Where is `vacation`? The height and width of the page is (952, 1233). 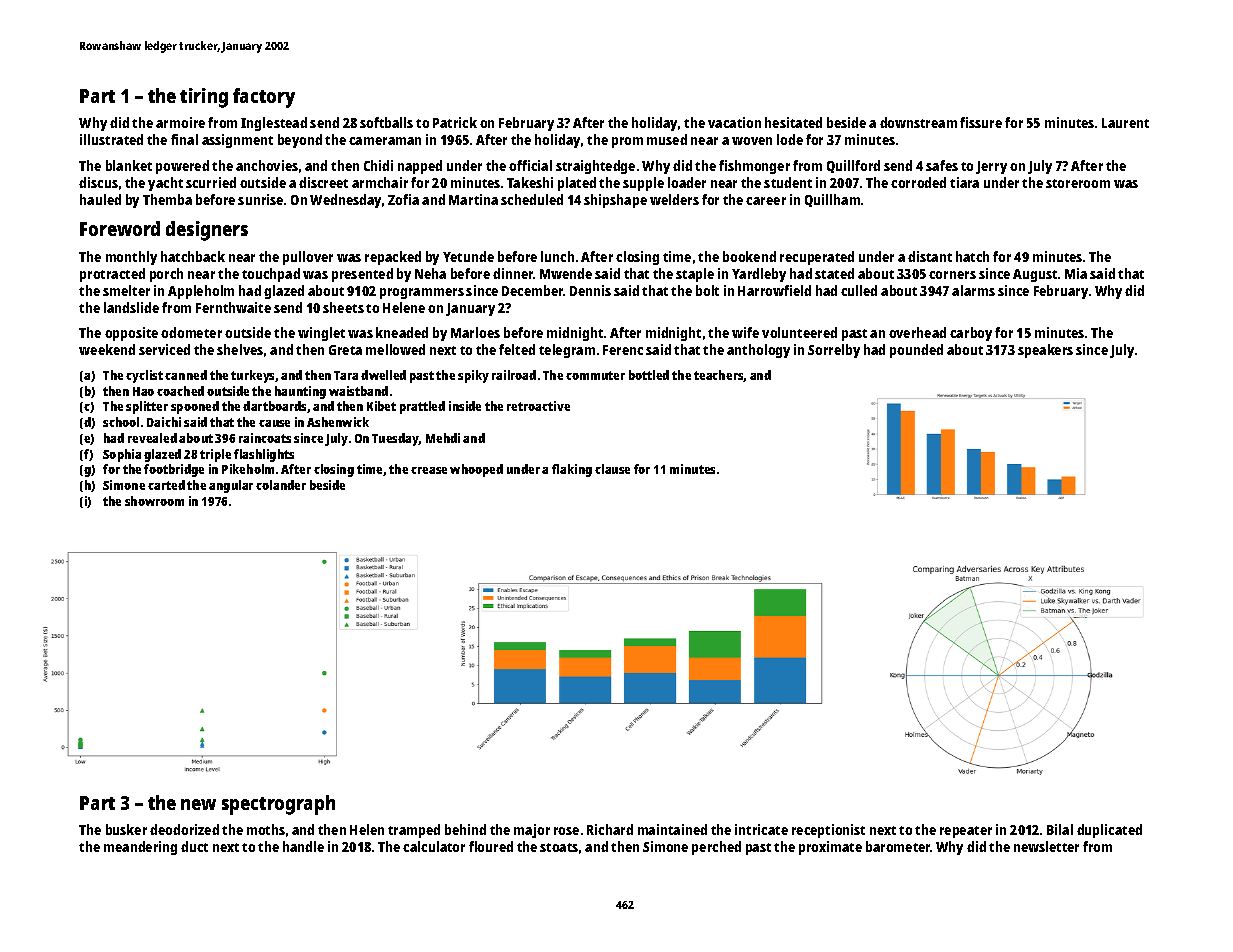 vacation is located at coordinates (734, 122).
